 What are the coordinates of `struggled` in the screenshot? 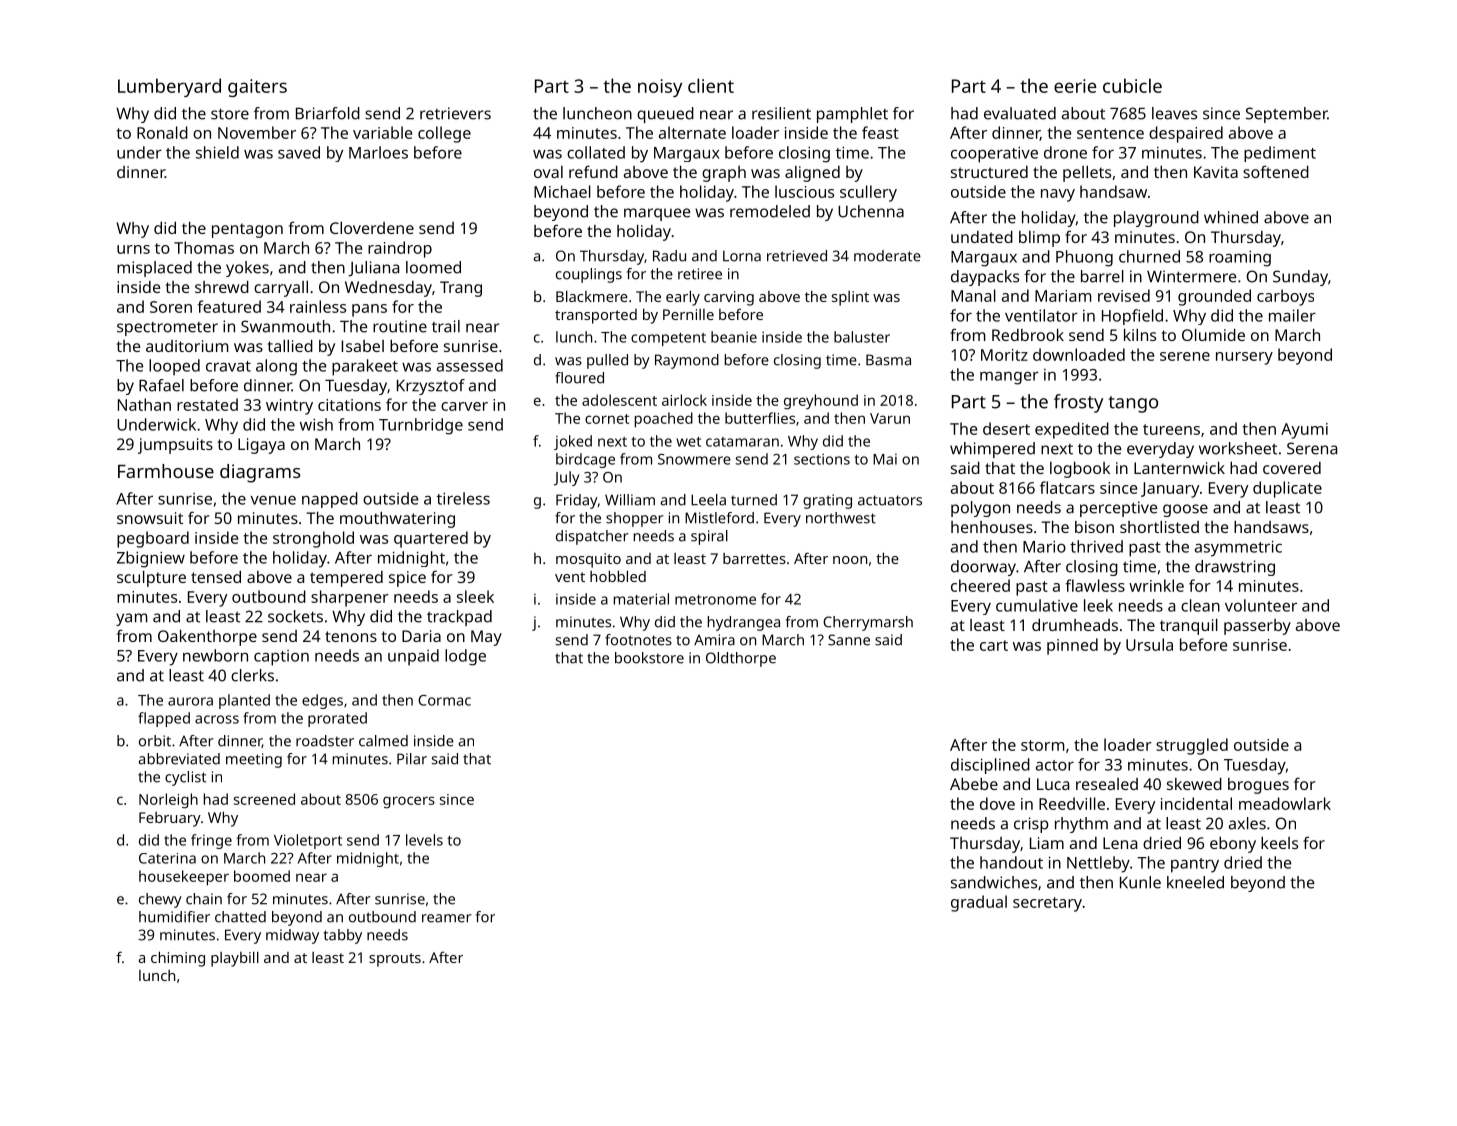 It's located at (1192, 746).
